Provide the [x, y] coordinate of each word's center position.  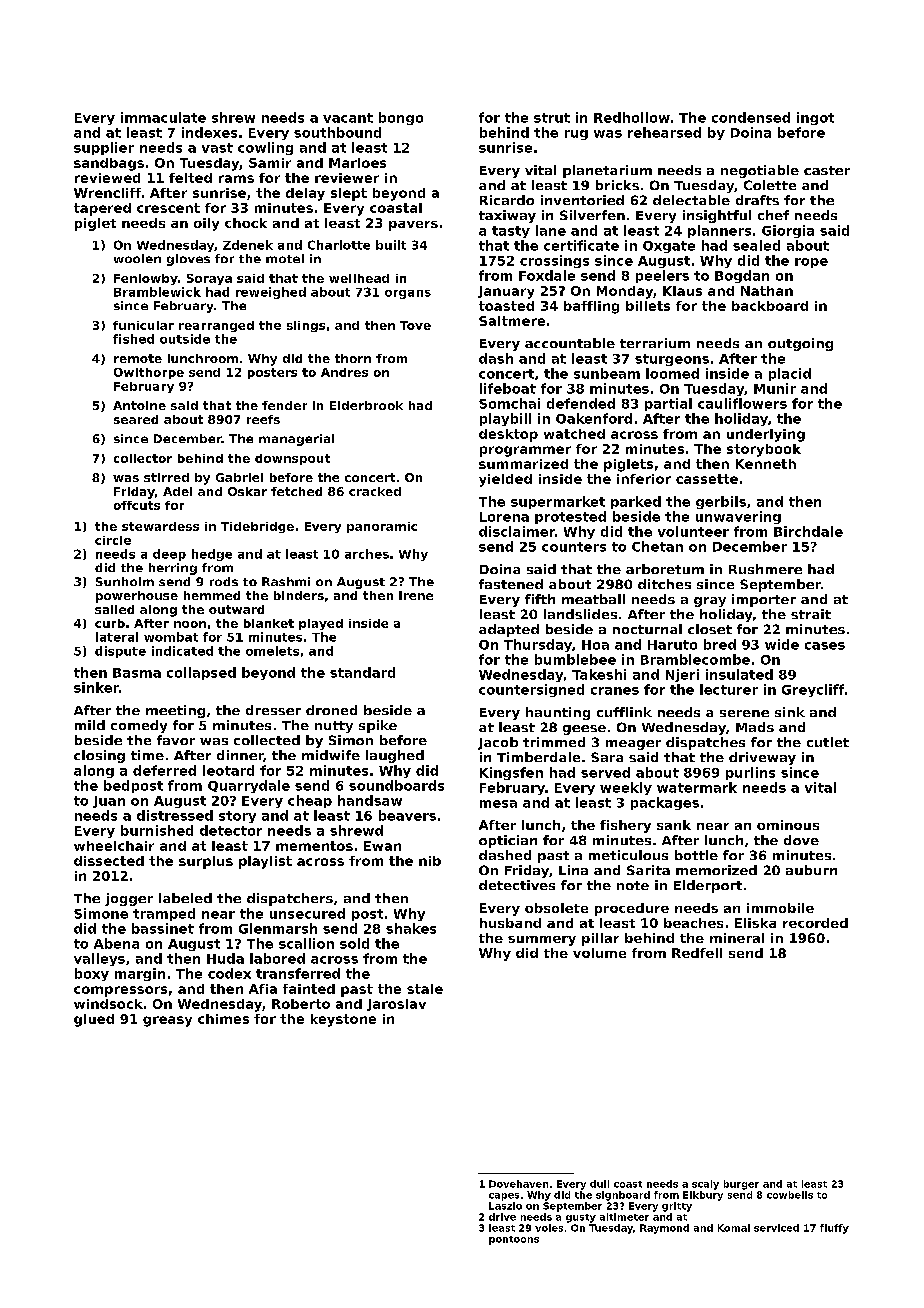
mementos [314, 846]
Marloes [357, 163]
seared [136, 419]
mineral [737, 938]
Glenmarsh [278, 928]
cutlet [828, 742]
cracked [375, 491]
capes [504, 1197]
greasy [167, 1021]
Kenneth [766, 464]
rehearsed [664, 132]
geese [584, 730]
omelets [272, 651]
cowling [265, 148]
